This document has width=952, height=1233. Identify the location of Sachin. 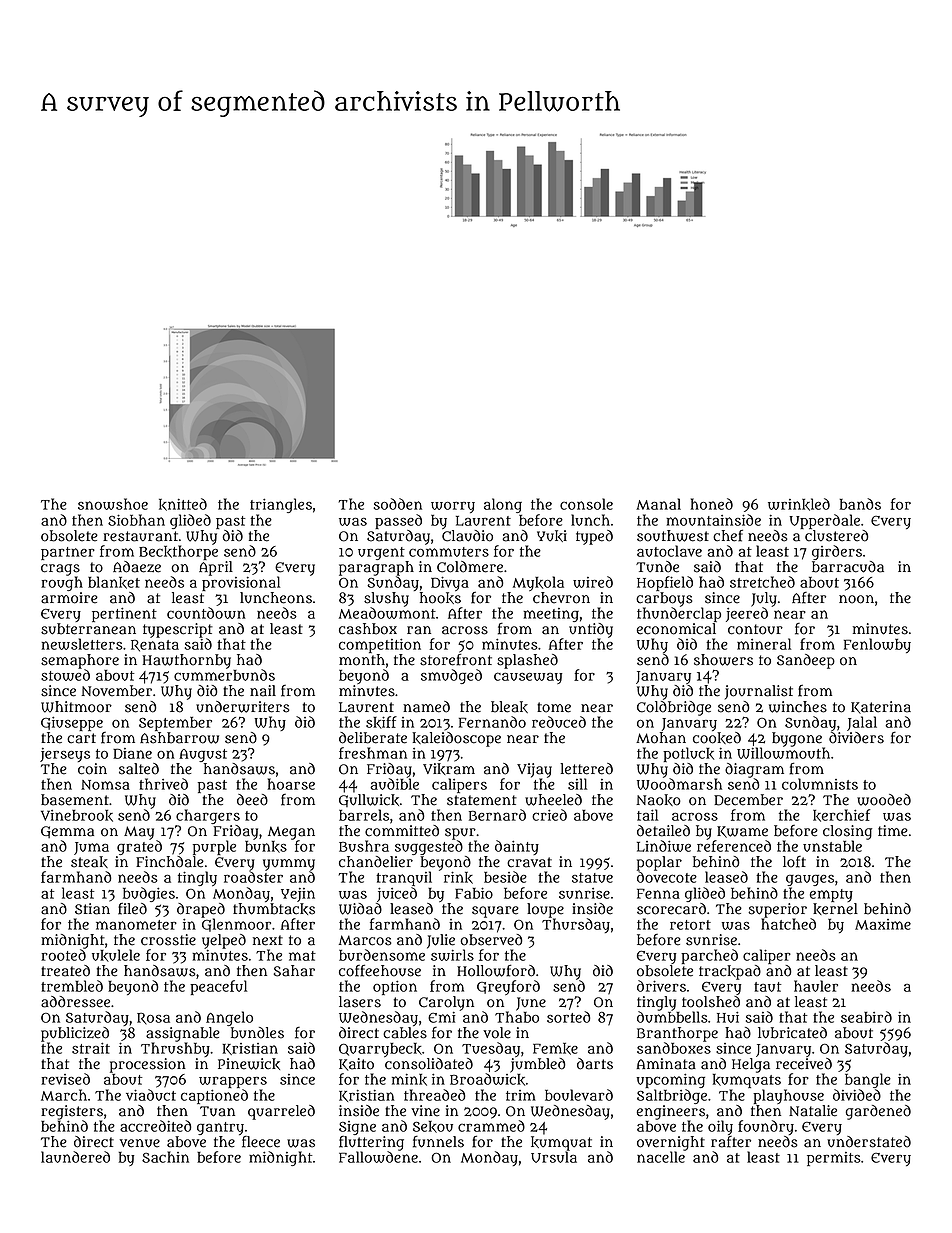
(165, 1157).
